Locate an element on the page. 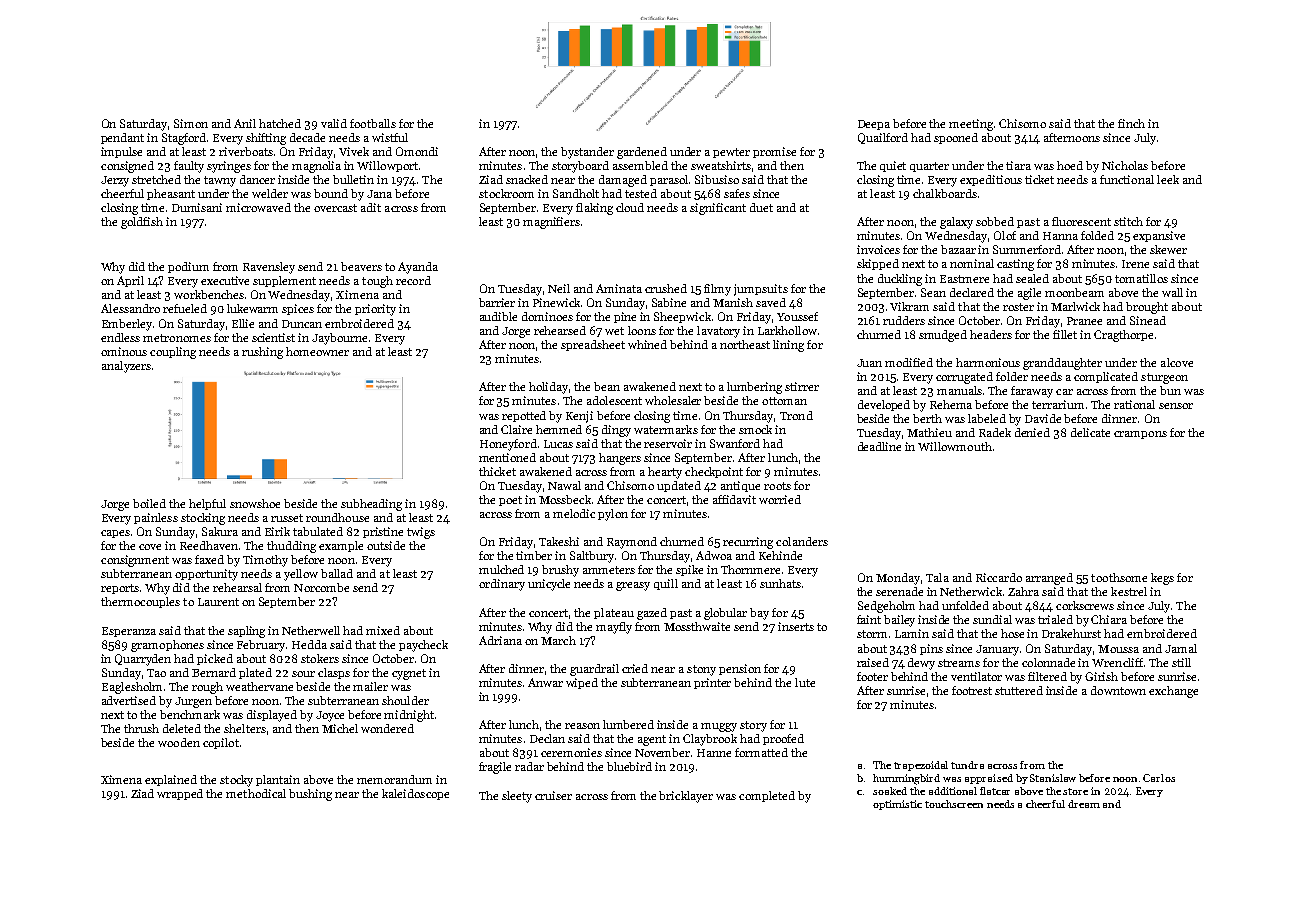 The height and width of the document is (924, 1308). lumbered is located at coordinates (628, 724).
